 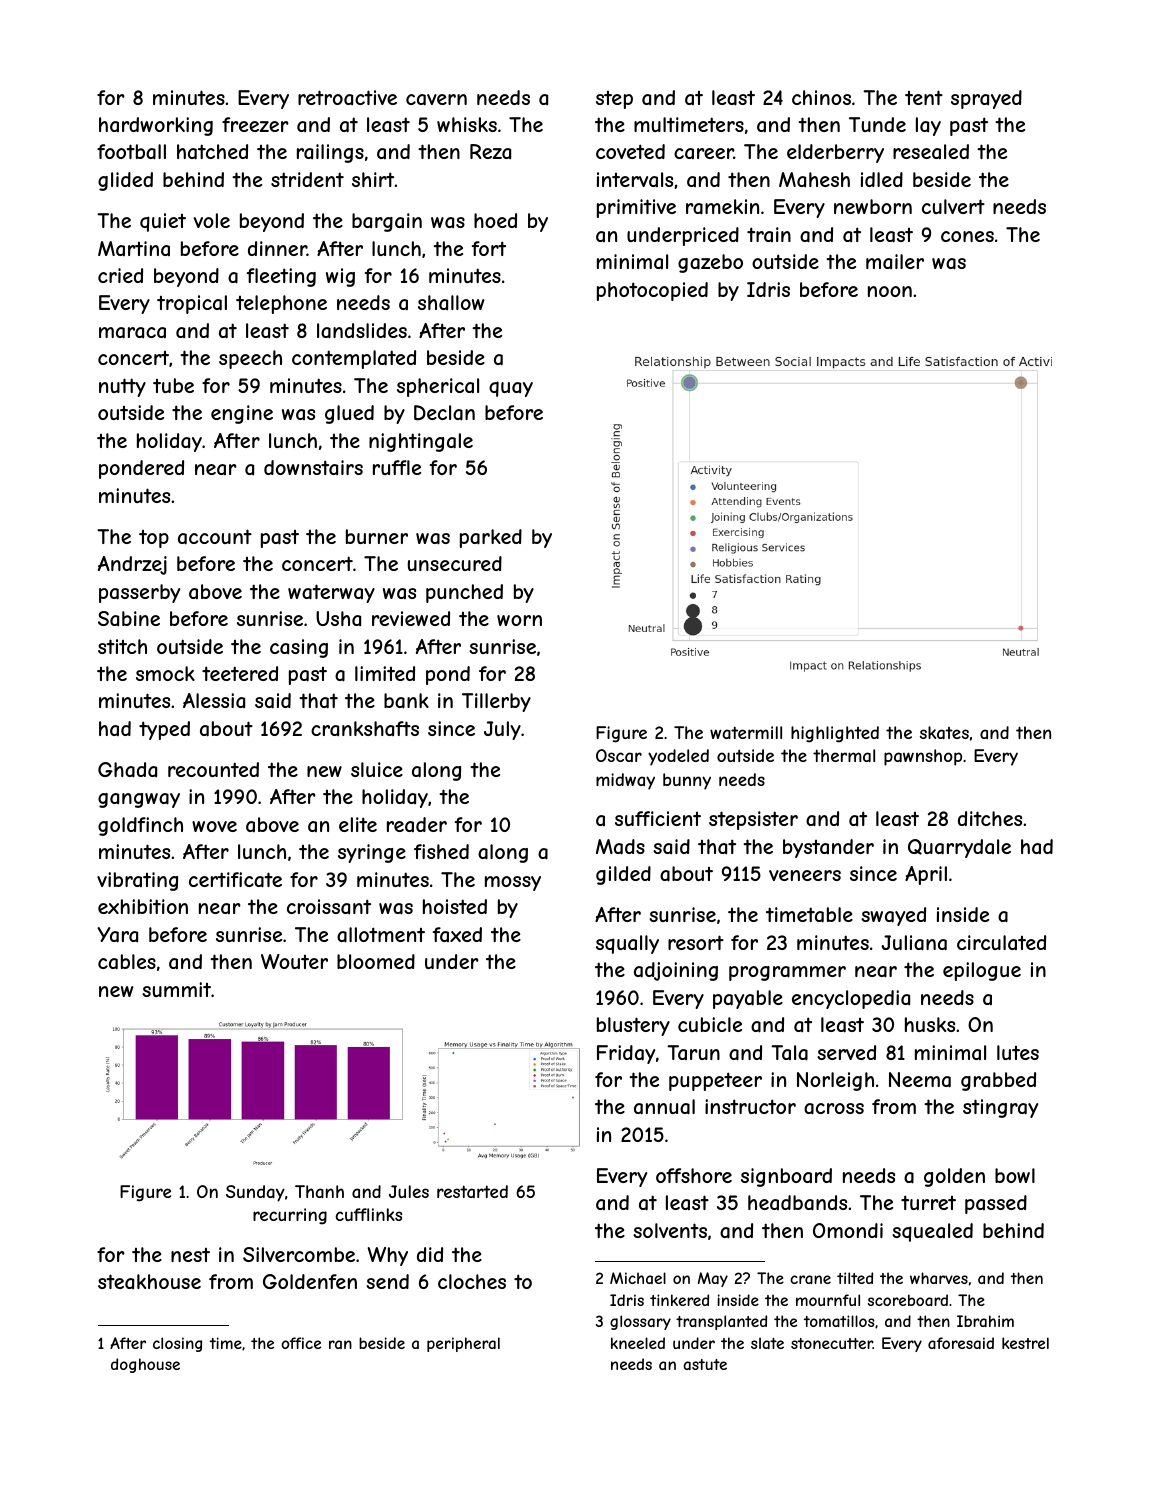 What do you see at coordinates (131, 152) in the document?
I see `football` at bounding box center [131, 152].
